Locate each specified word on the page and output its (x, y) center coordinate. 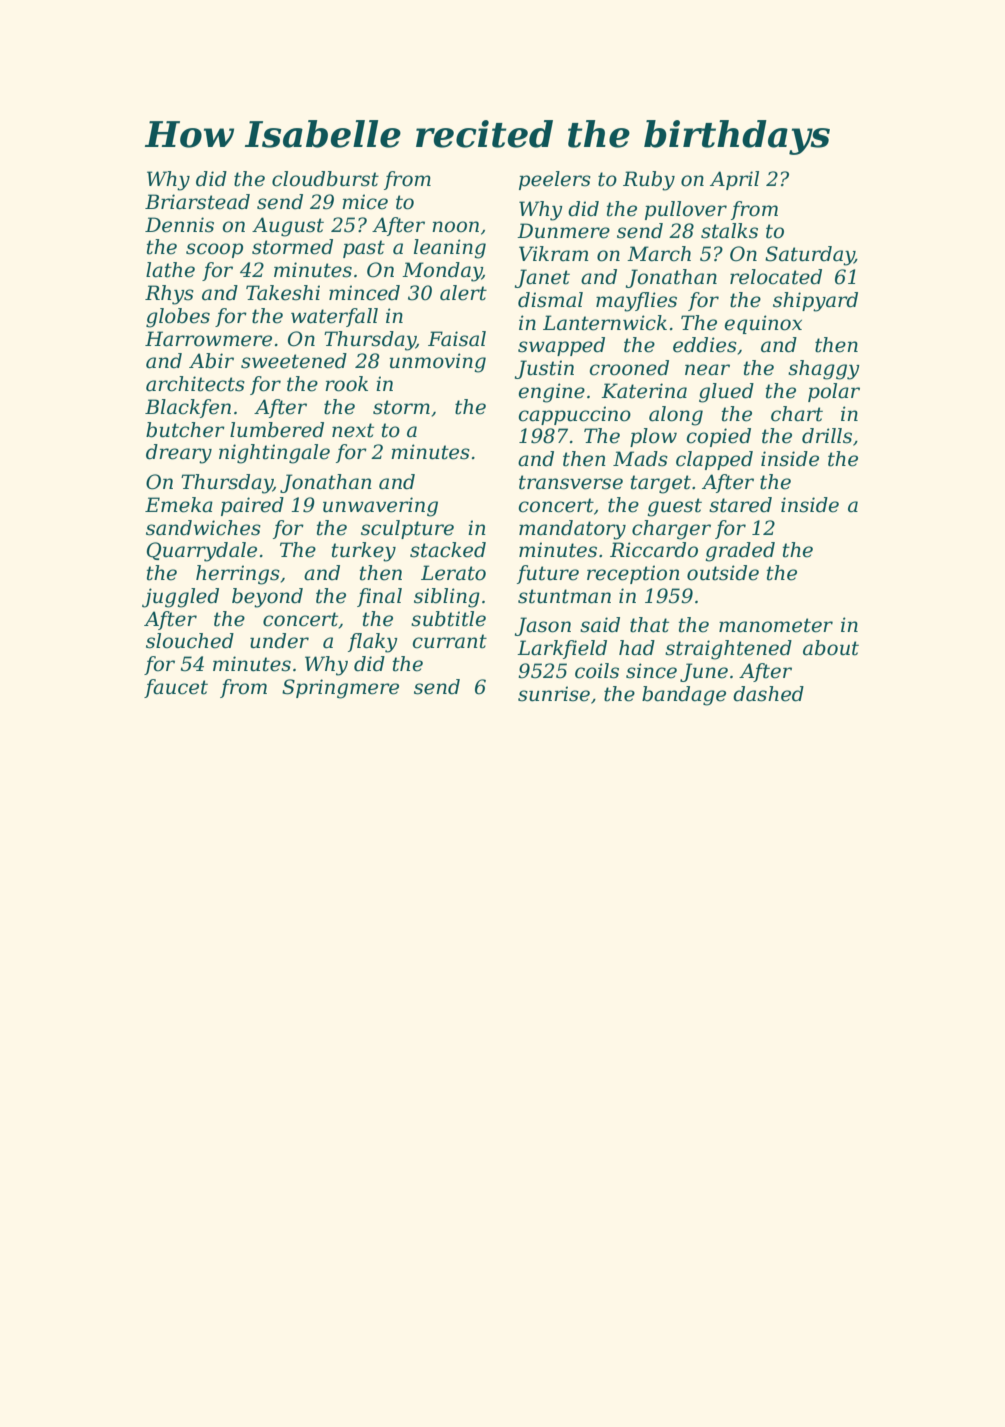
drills (827, 436)
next (353, 430)
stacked (448, 550)
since (651, 671)
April (734, 180)
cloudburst (325, 179)
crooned (629, 368)
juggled (180, 598)
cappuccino (574, 415)
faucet (176, 688)
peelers (555, 180)
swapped (561, 346)
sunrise (554, 694)
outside (723, 573)
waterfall (334, 317)
